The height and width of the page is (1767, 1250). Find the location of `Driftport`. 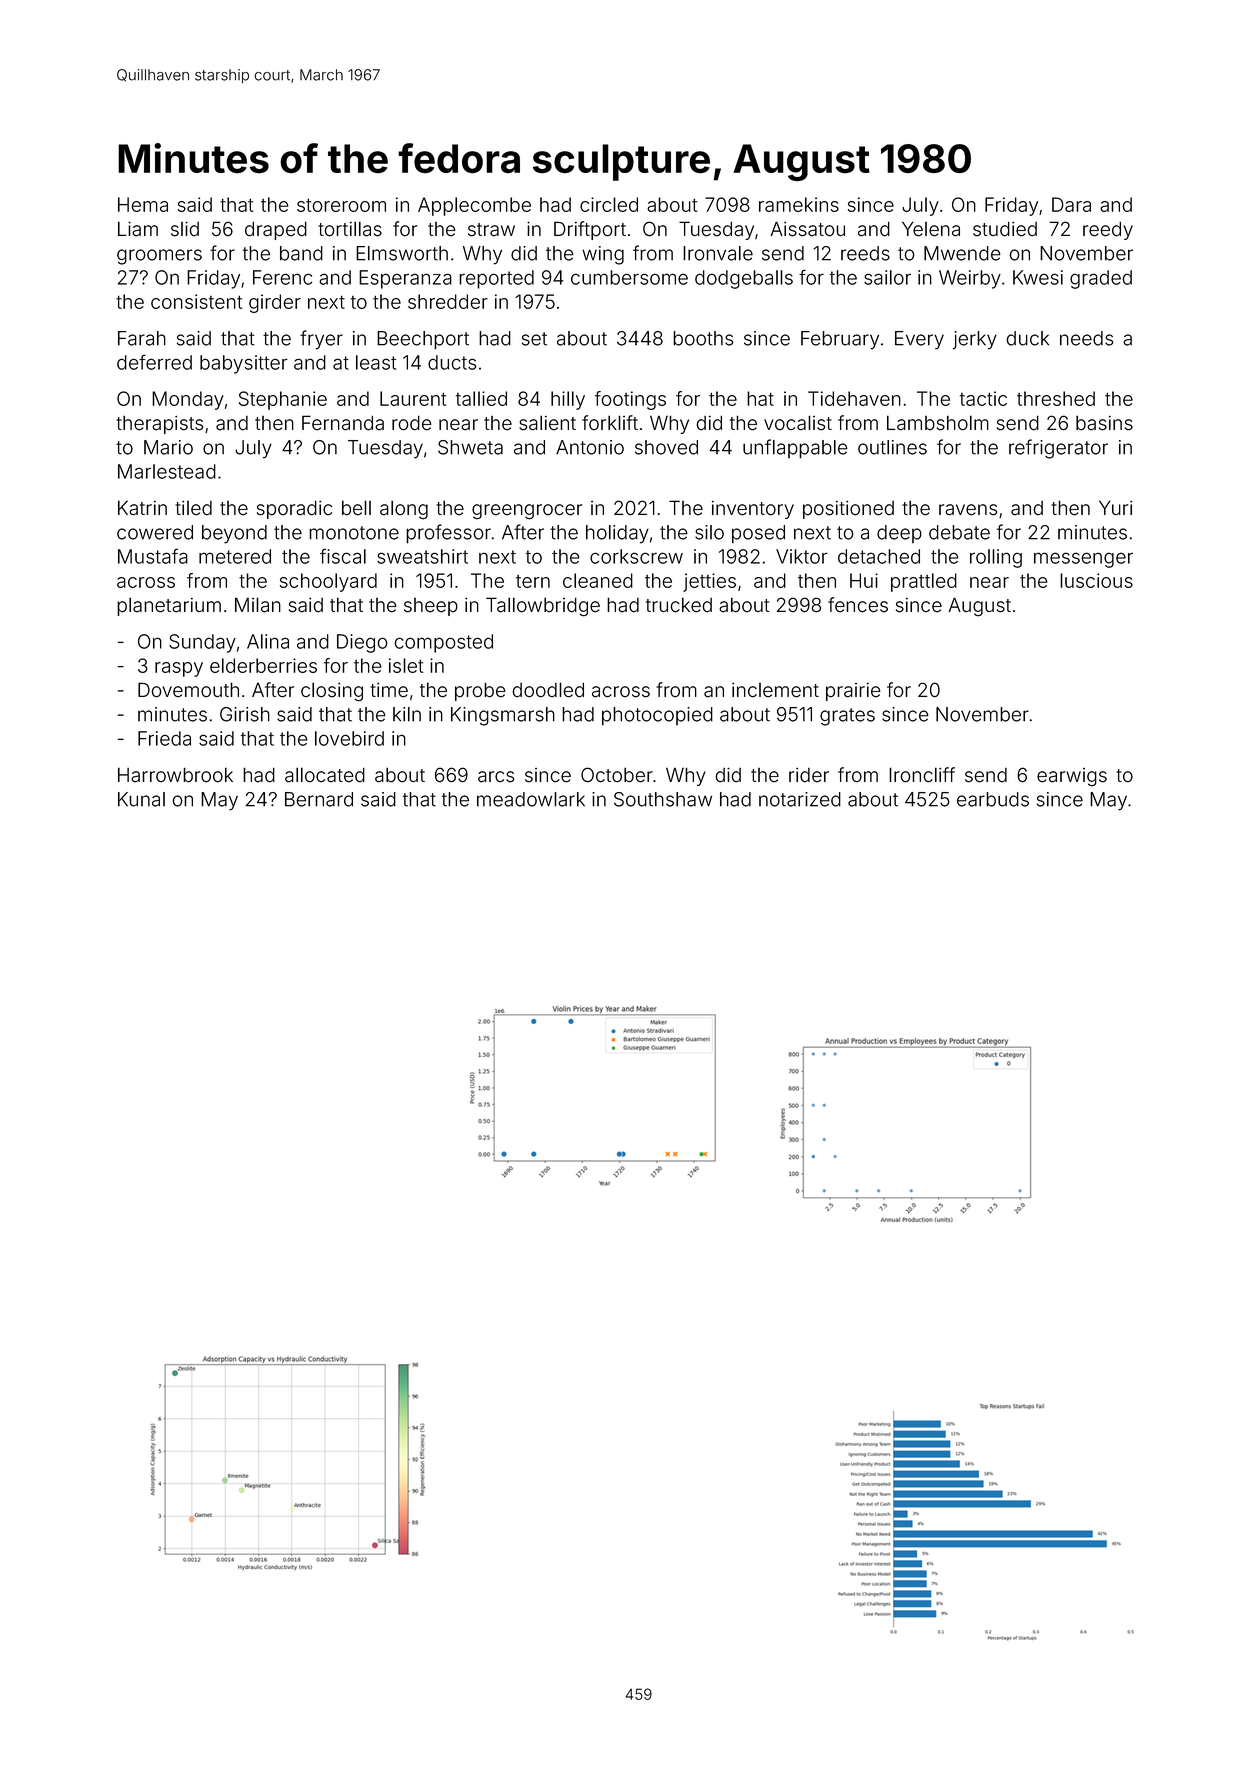

Driftport is located at coordinates (590, 230).
